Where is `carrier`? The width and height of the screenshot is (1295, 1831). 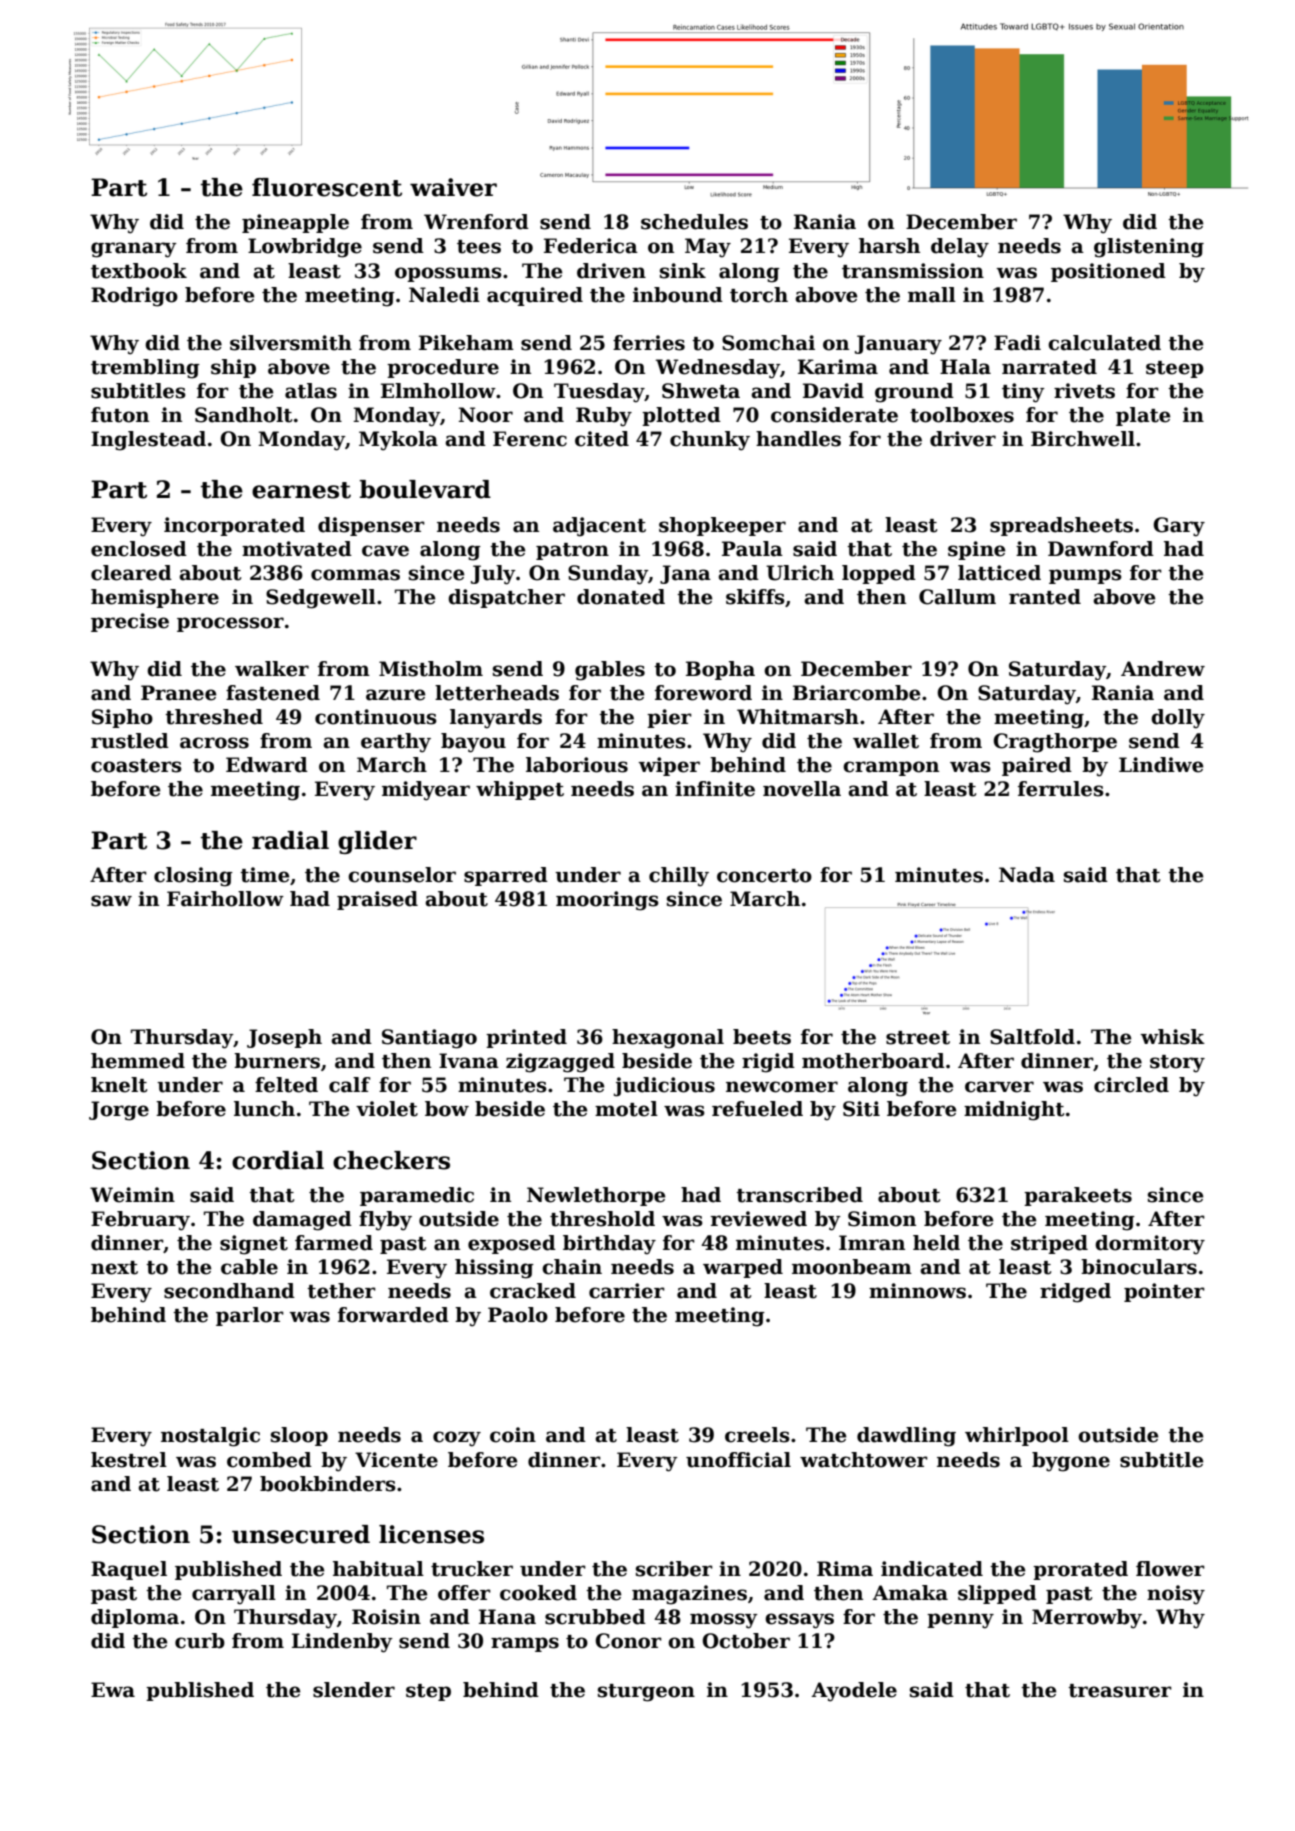
carrier is located at coordinates (627, 1291).
